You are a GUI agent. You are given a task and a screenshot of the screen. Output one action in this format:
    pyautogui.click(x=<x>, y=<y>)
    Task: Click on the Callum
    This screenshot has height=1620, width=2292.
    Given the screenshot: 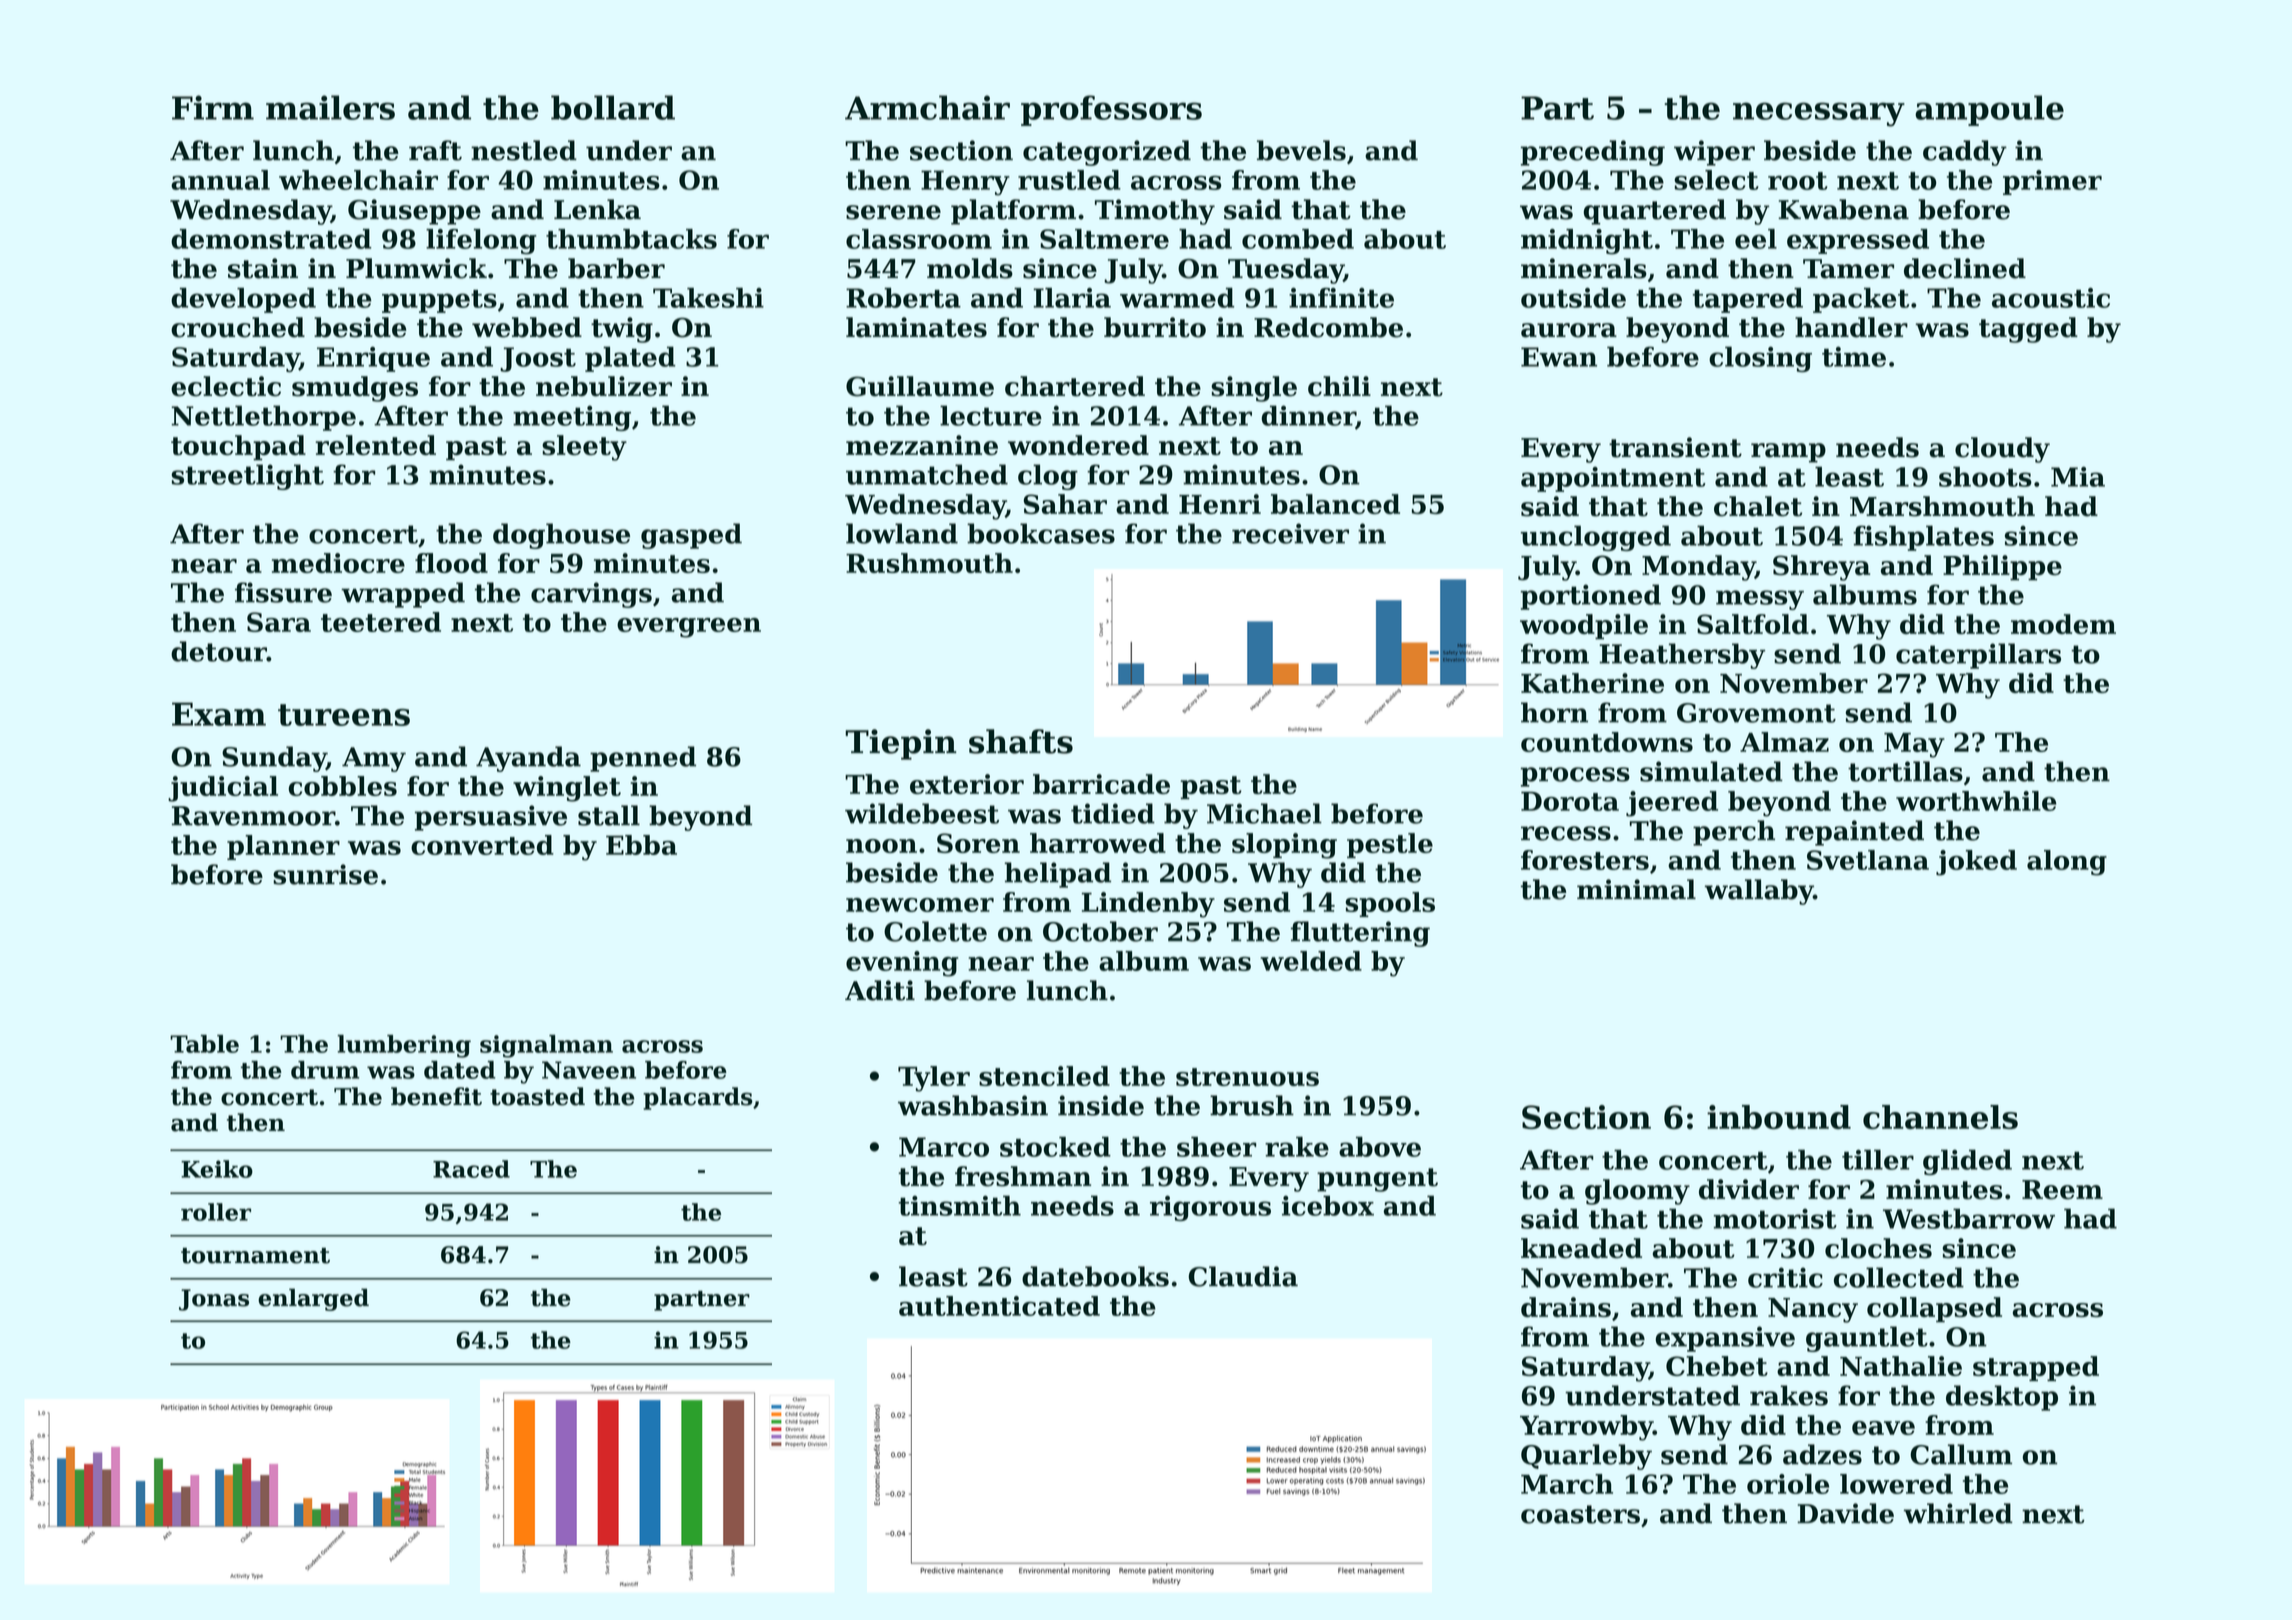 What is the action you would take?
    pyautogui.click(x=1961, y=1454)
